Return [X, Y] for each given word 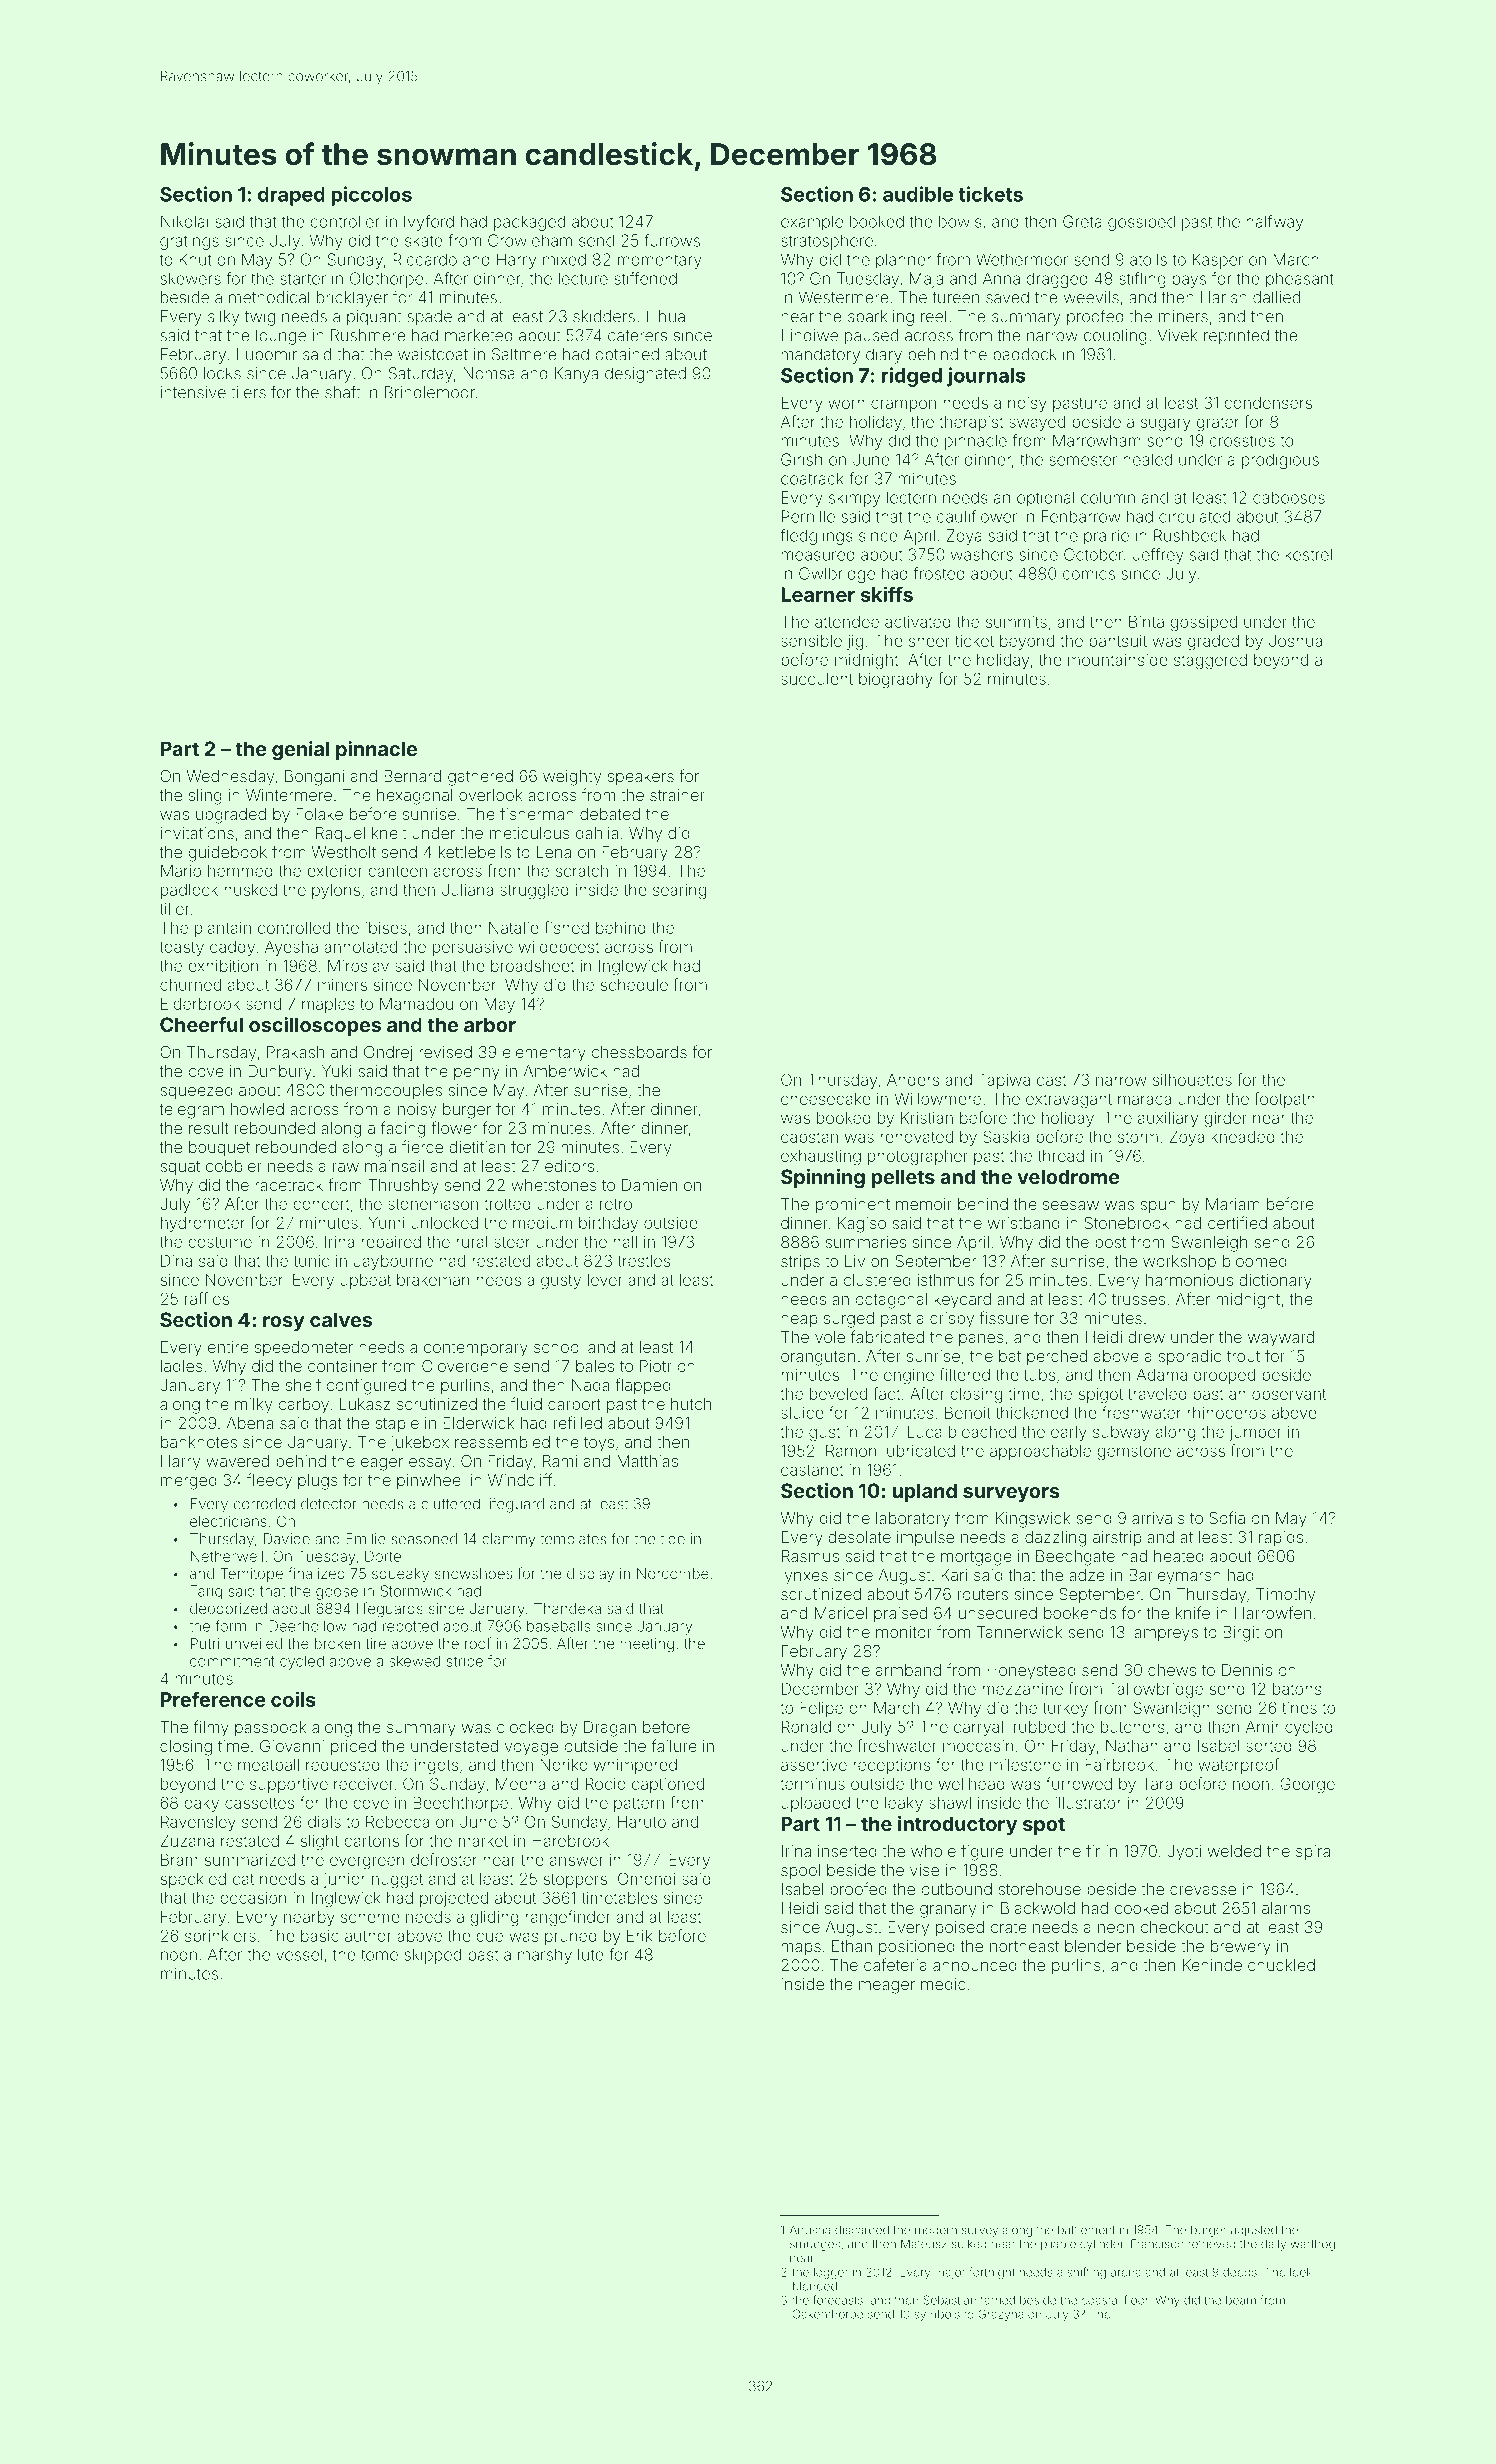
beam [1241, 2300]
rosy [284, 1323]
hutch [691, 1404]
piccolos [371, 196]
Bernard [412, 776]
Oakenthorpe [827, 2315]
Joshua [1295, 641]
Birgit [1241, 1634]
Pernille [808, 516]
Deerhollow [308, 1626]
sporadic [1190, 1358]
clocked [525, 1727]
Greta [1082, 221]
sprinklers [220, 1937]
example [812, 223]
